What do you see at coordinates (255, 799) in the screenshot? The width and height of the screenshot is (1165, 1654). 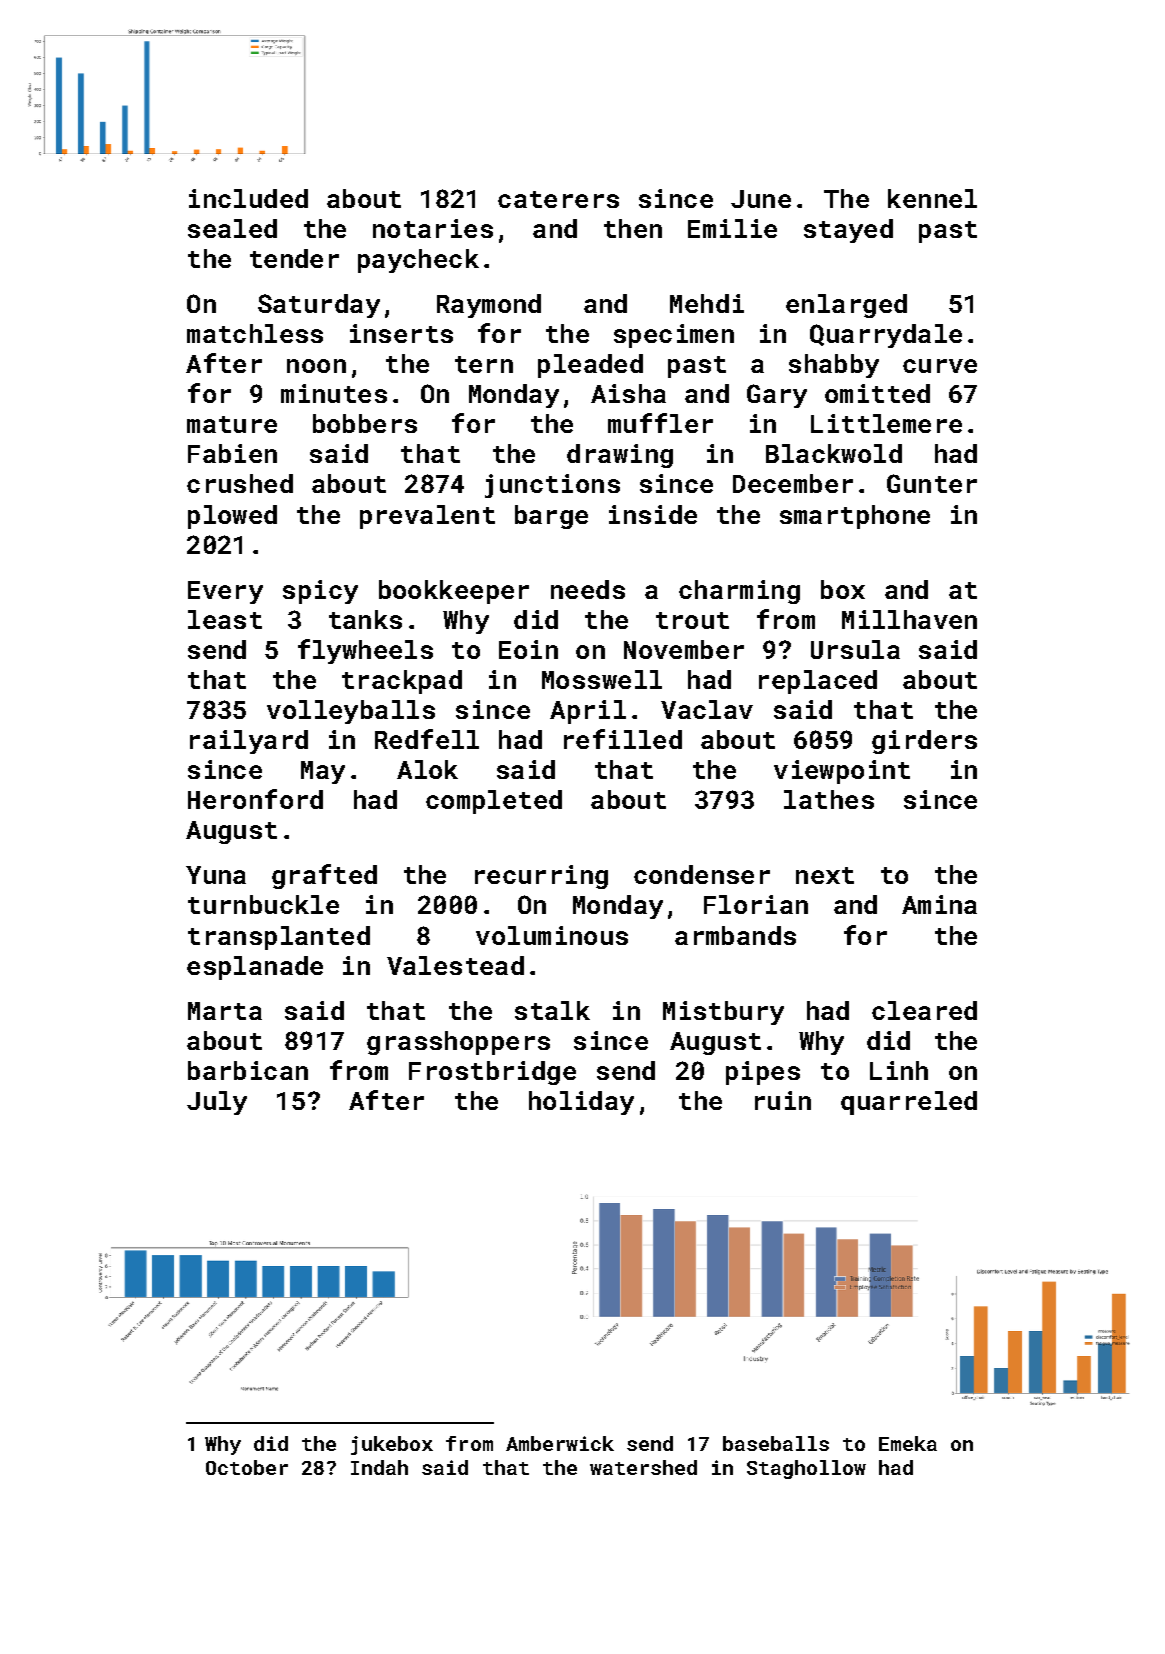 I see `Heronford` at bounding box center [255, 799].
